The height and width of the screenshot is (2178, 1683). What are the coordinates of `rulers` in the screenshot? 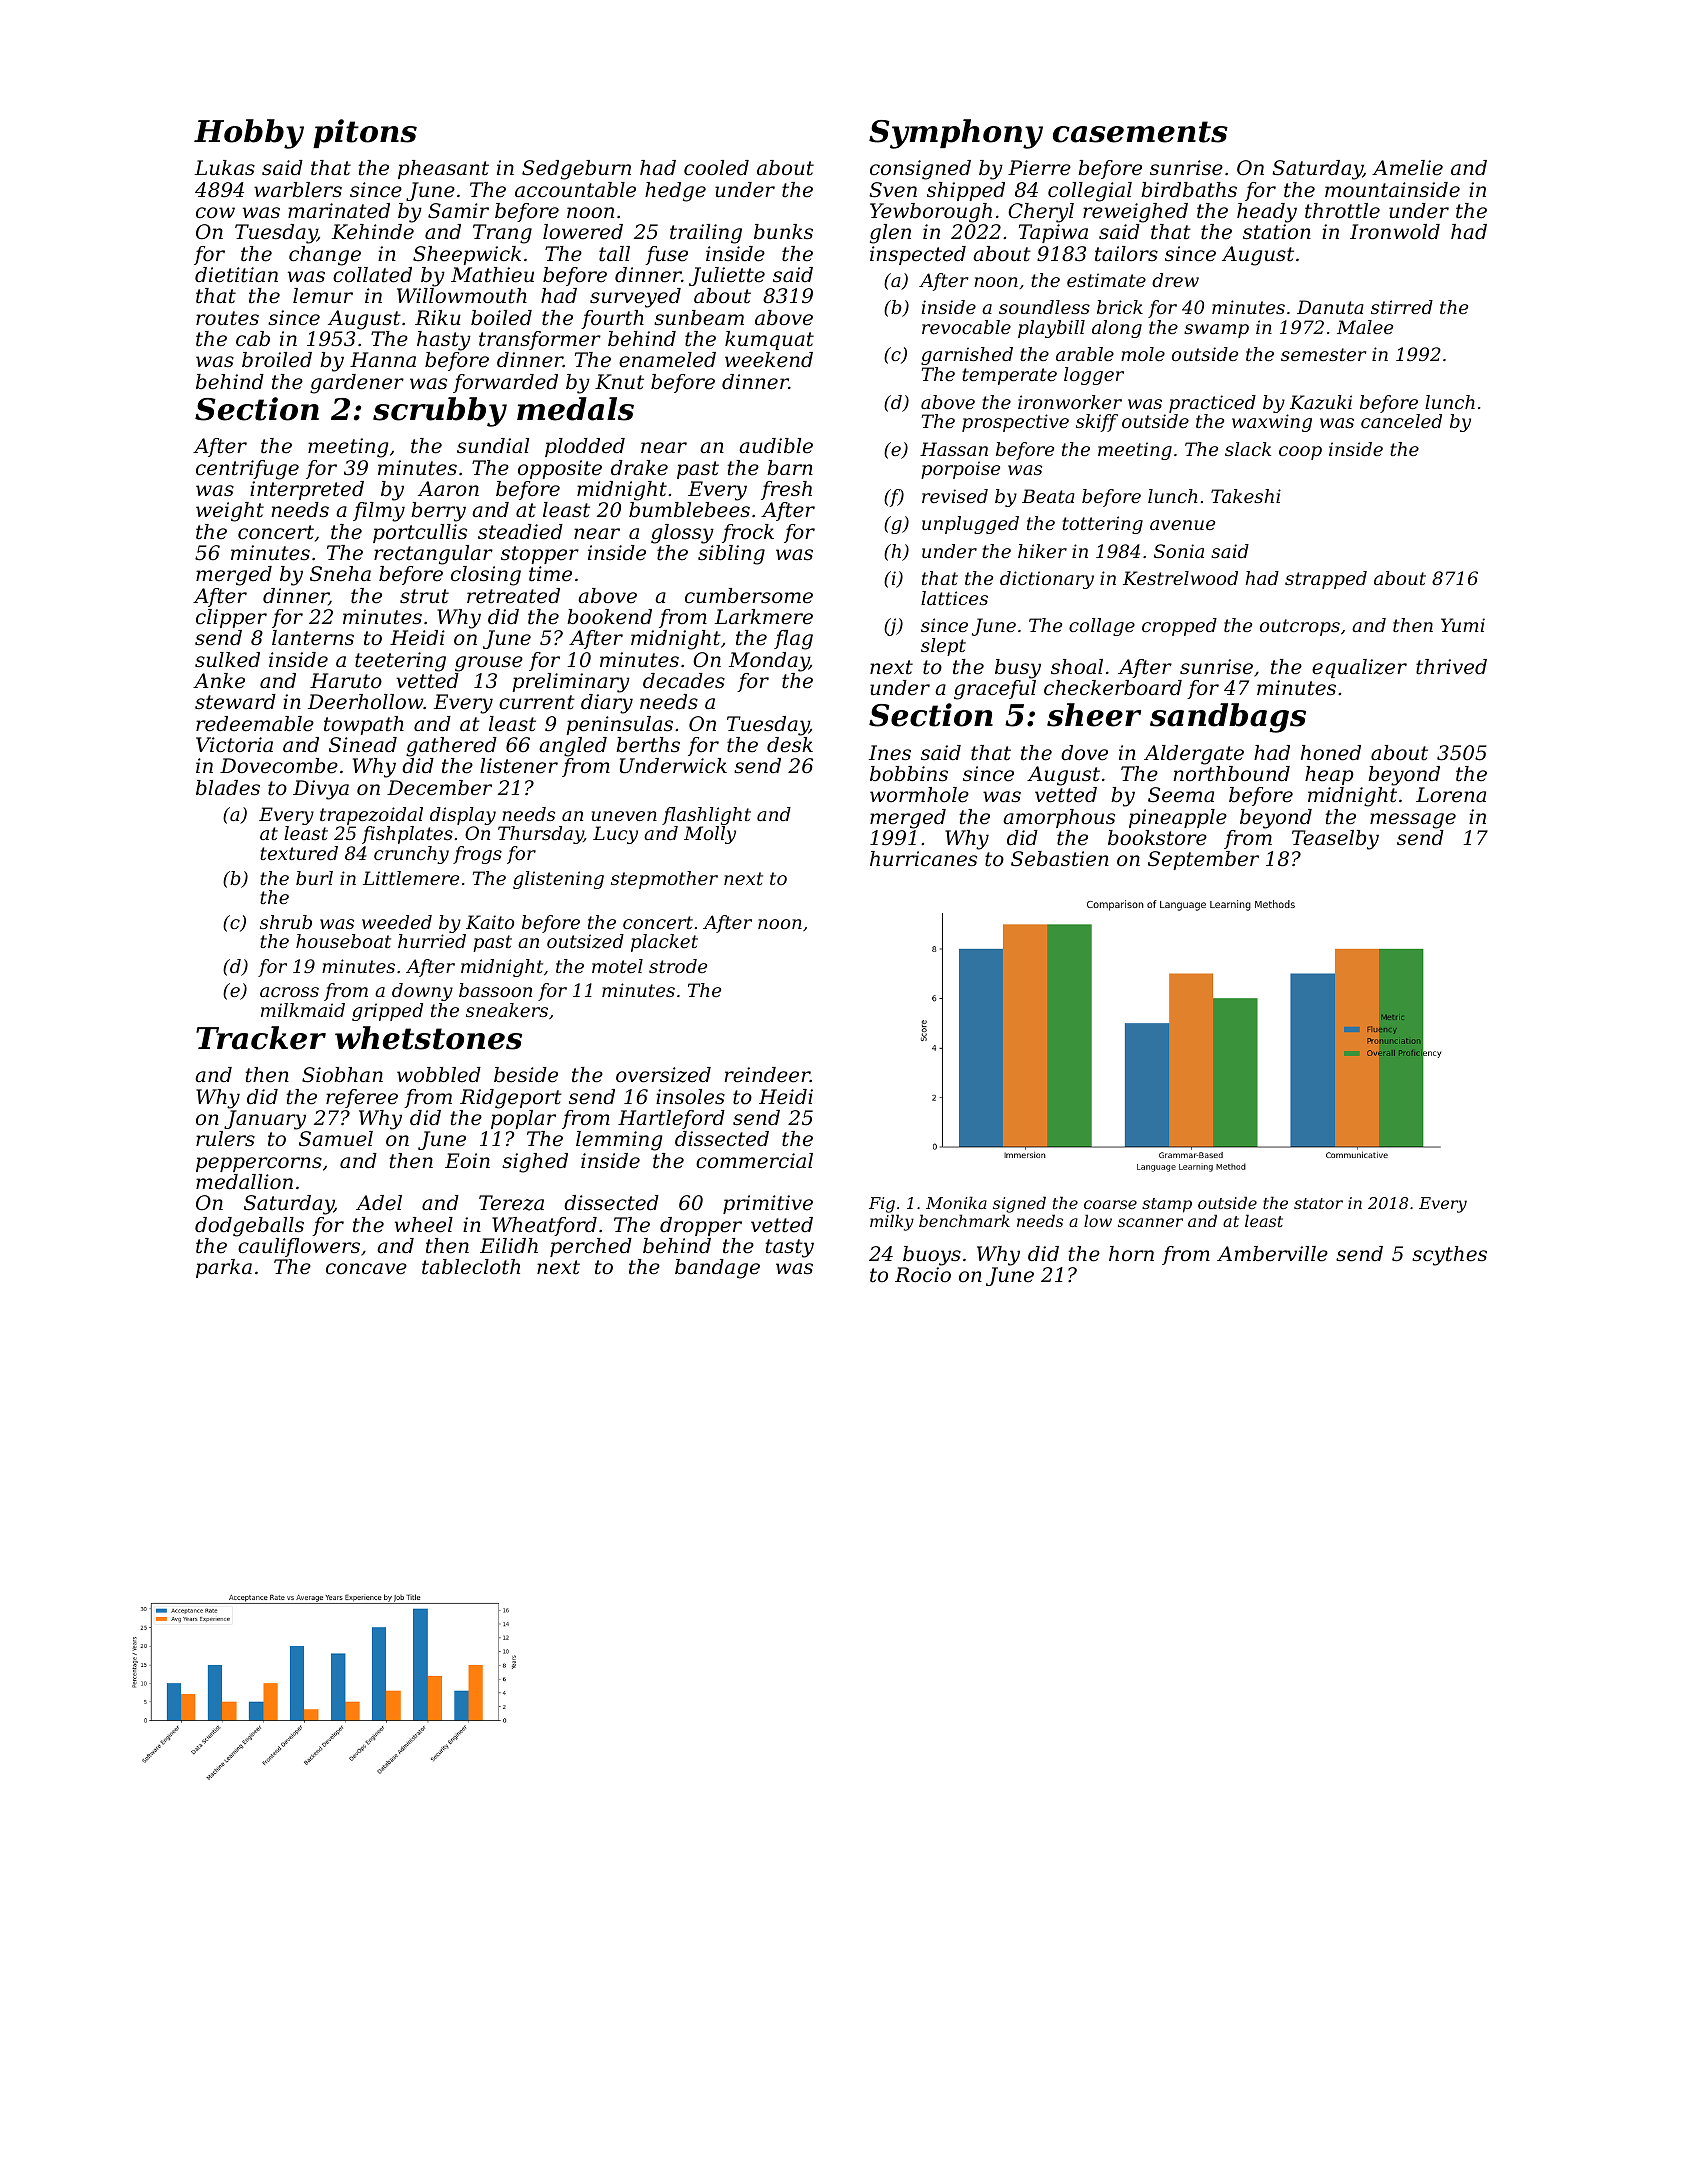 It's located at (225, 1139).
